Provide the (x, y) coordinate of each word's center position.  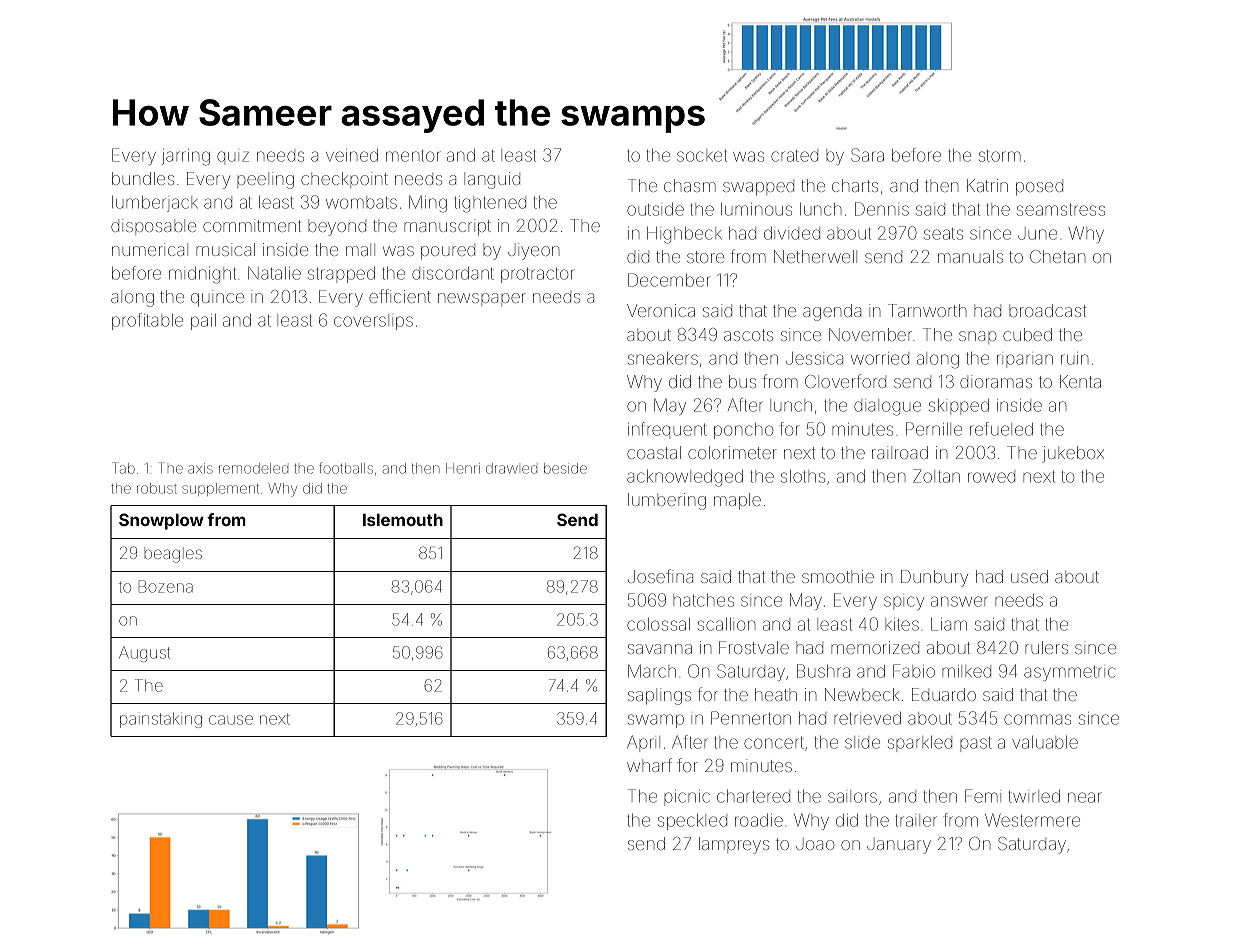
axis (200, 468)
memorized (875, 647)
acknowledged (685, 478)
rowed (991, 477)
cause (231, 720)
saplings (659, 696)
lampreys (734, 845)
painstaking (161, 720)
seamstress (1061, 210)
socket (702, 155)
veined (352, 155)
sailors (852, 796)
